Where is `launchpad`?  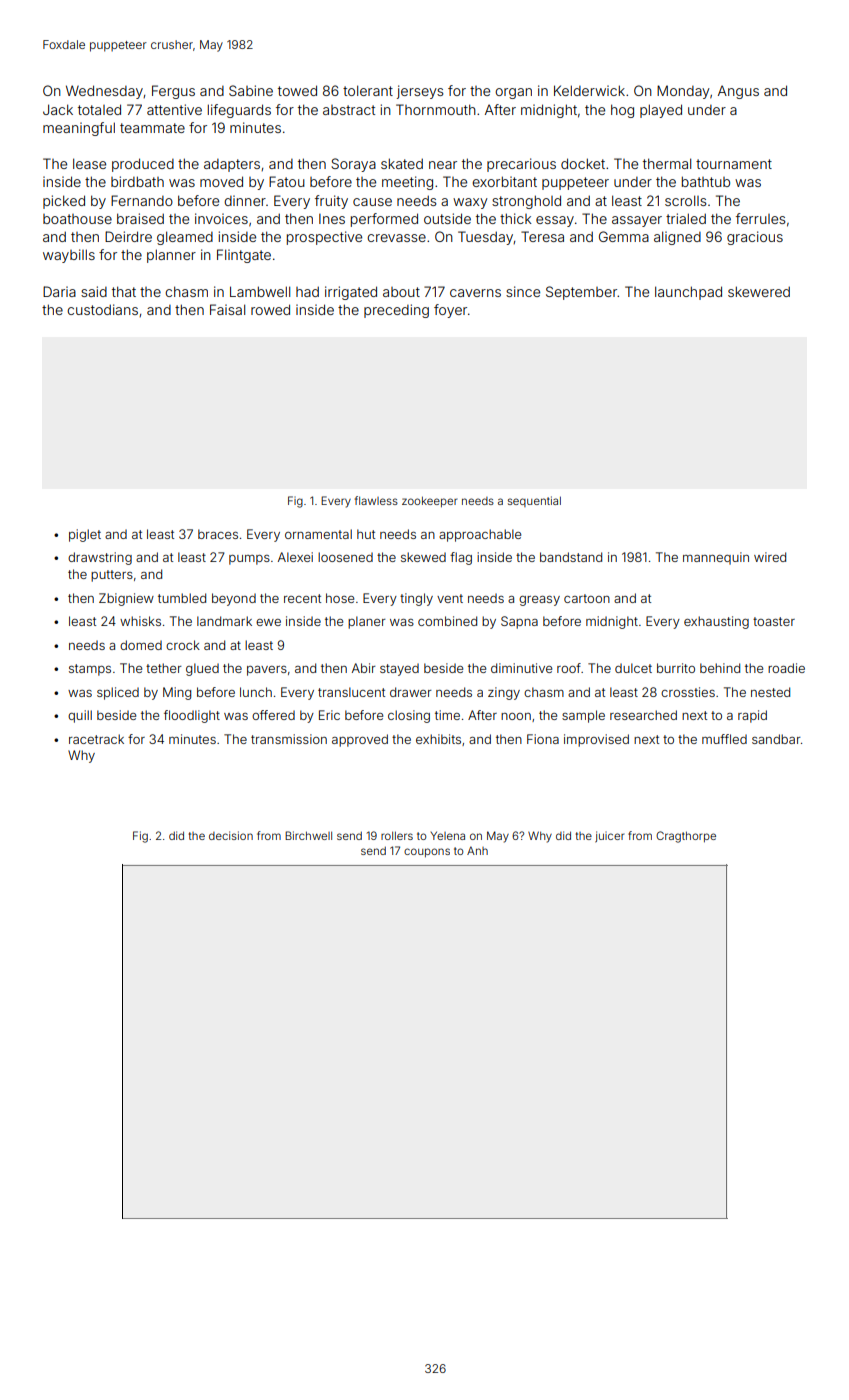
launchpad is located at coordinates (688, 293).
